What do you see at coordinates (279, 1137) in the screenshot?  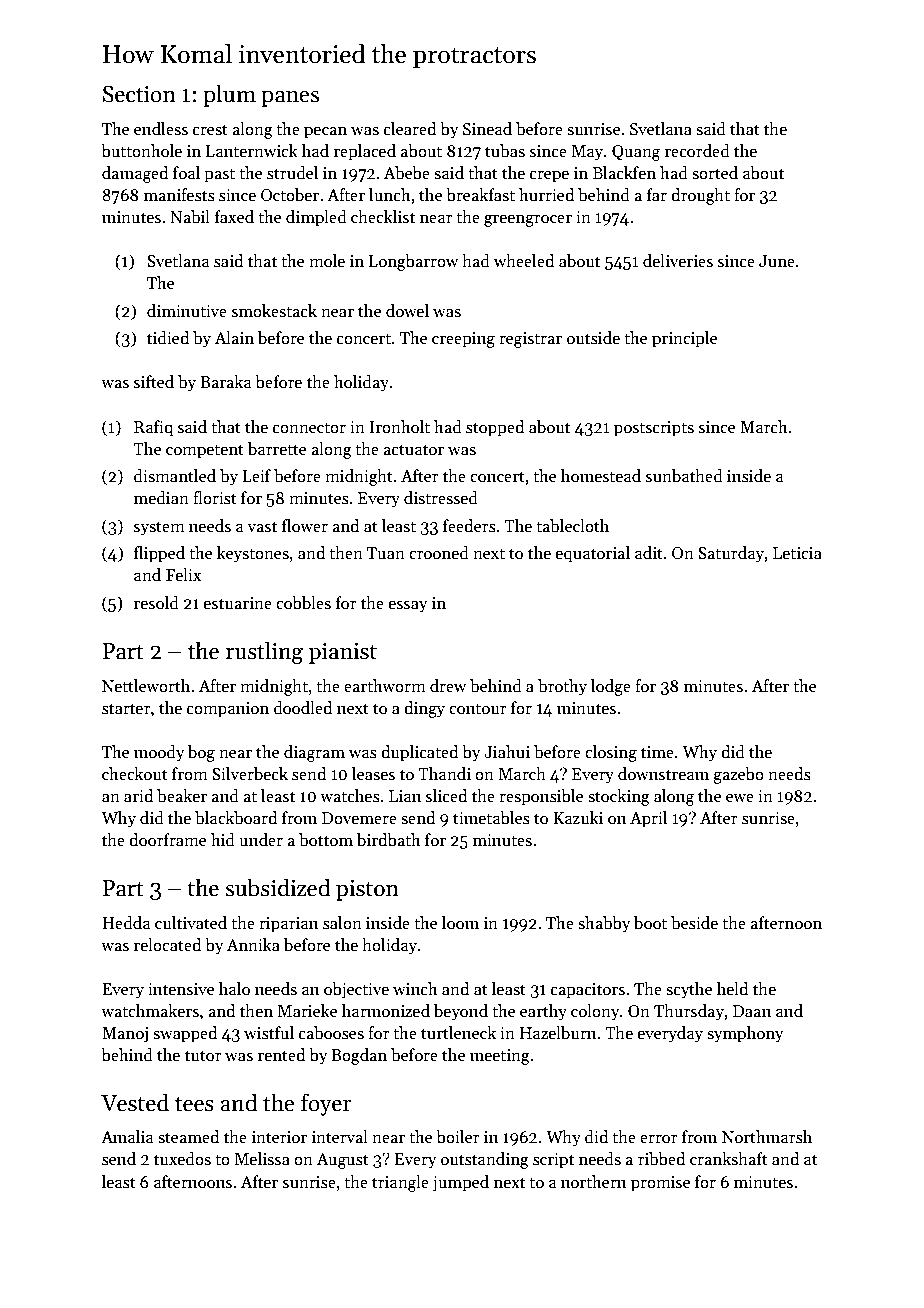 I see `interior` at bounding box center [279, 1137].
